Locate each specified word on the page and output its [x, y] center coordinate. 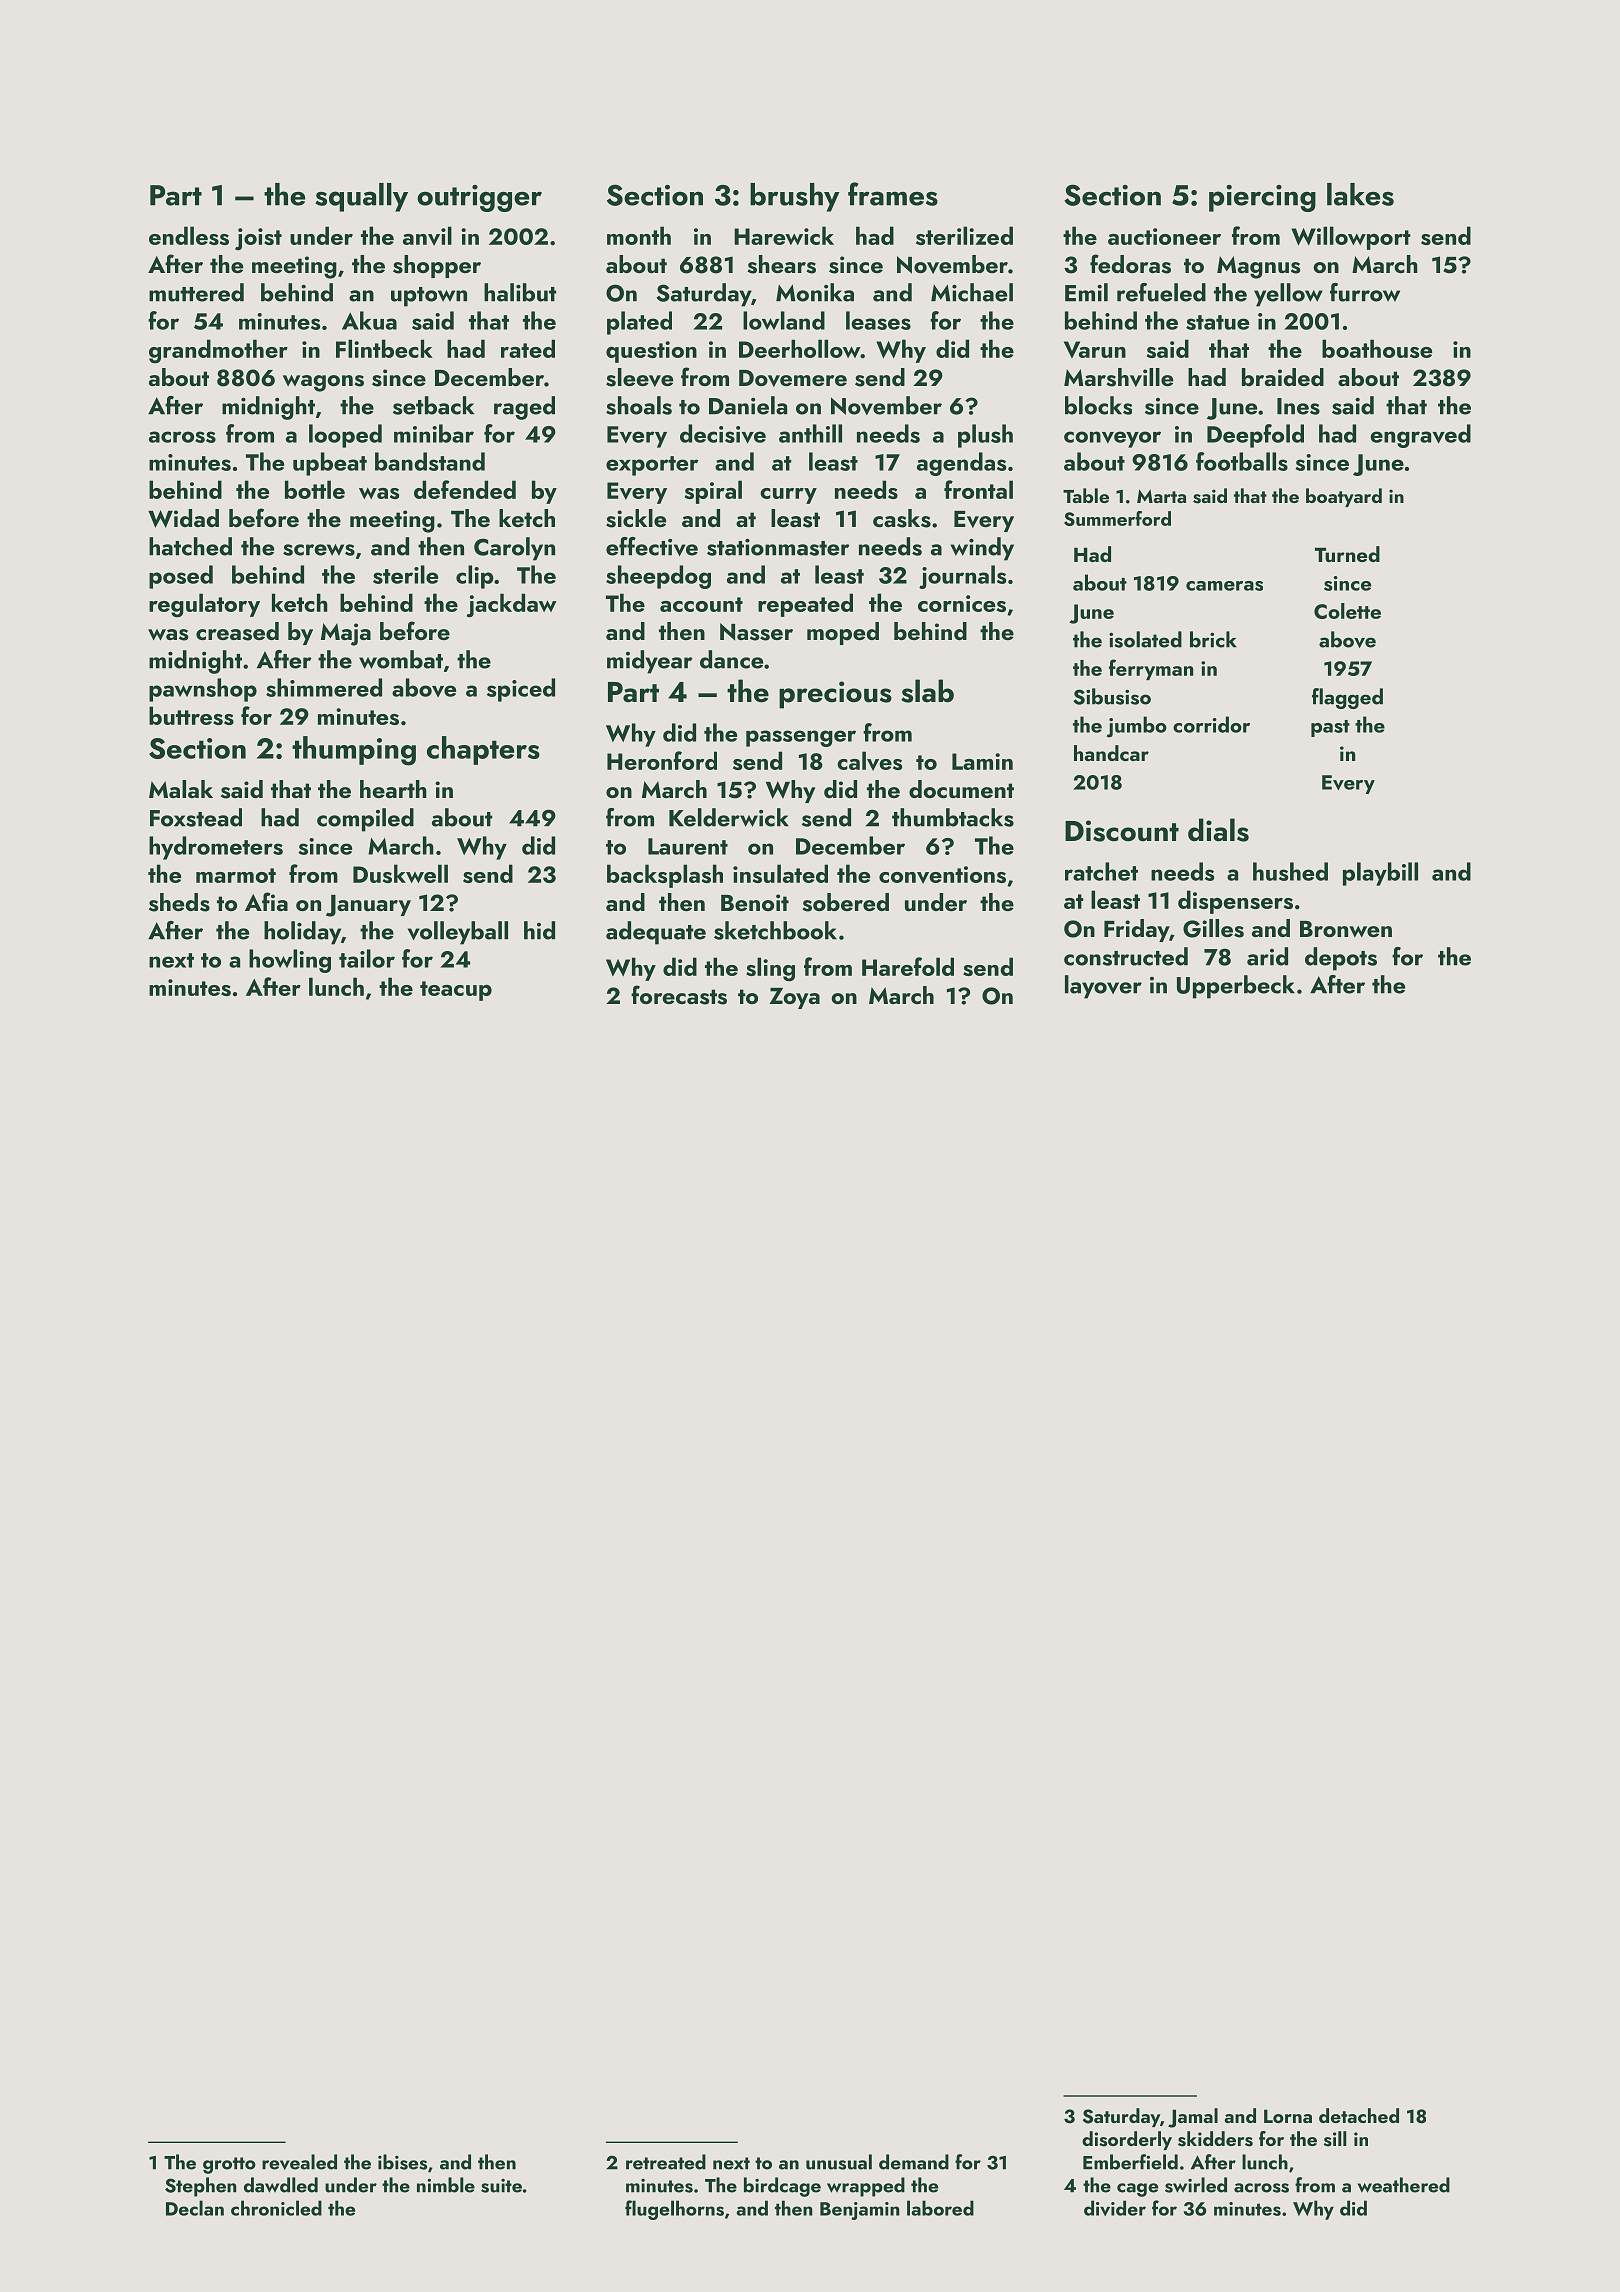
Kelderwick [729, 817]
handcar [1111, 753]
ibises [402, 2162]
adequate [656, 933]
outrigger [479, 198]
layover [1103, 987]
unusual [839, 2162]
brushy [794, 197]
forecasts [679, 995]
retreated [666, 2162]
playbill [1380, 874]
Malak [181, 789]
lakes [1360, 194]
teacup [456, 991]
